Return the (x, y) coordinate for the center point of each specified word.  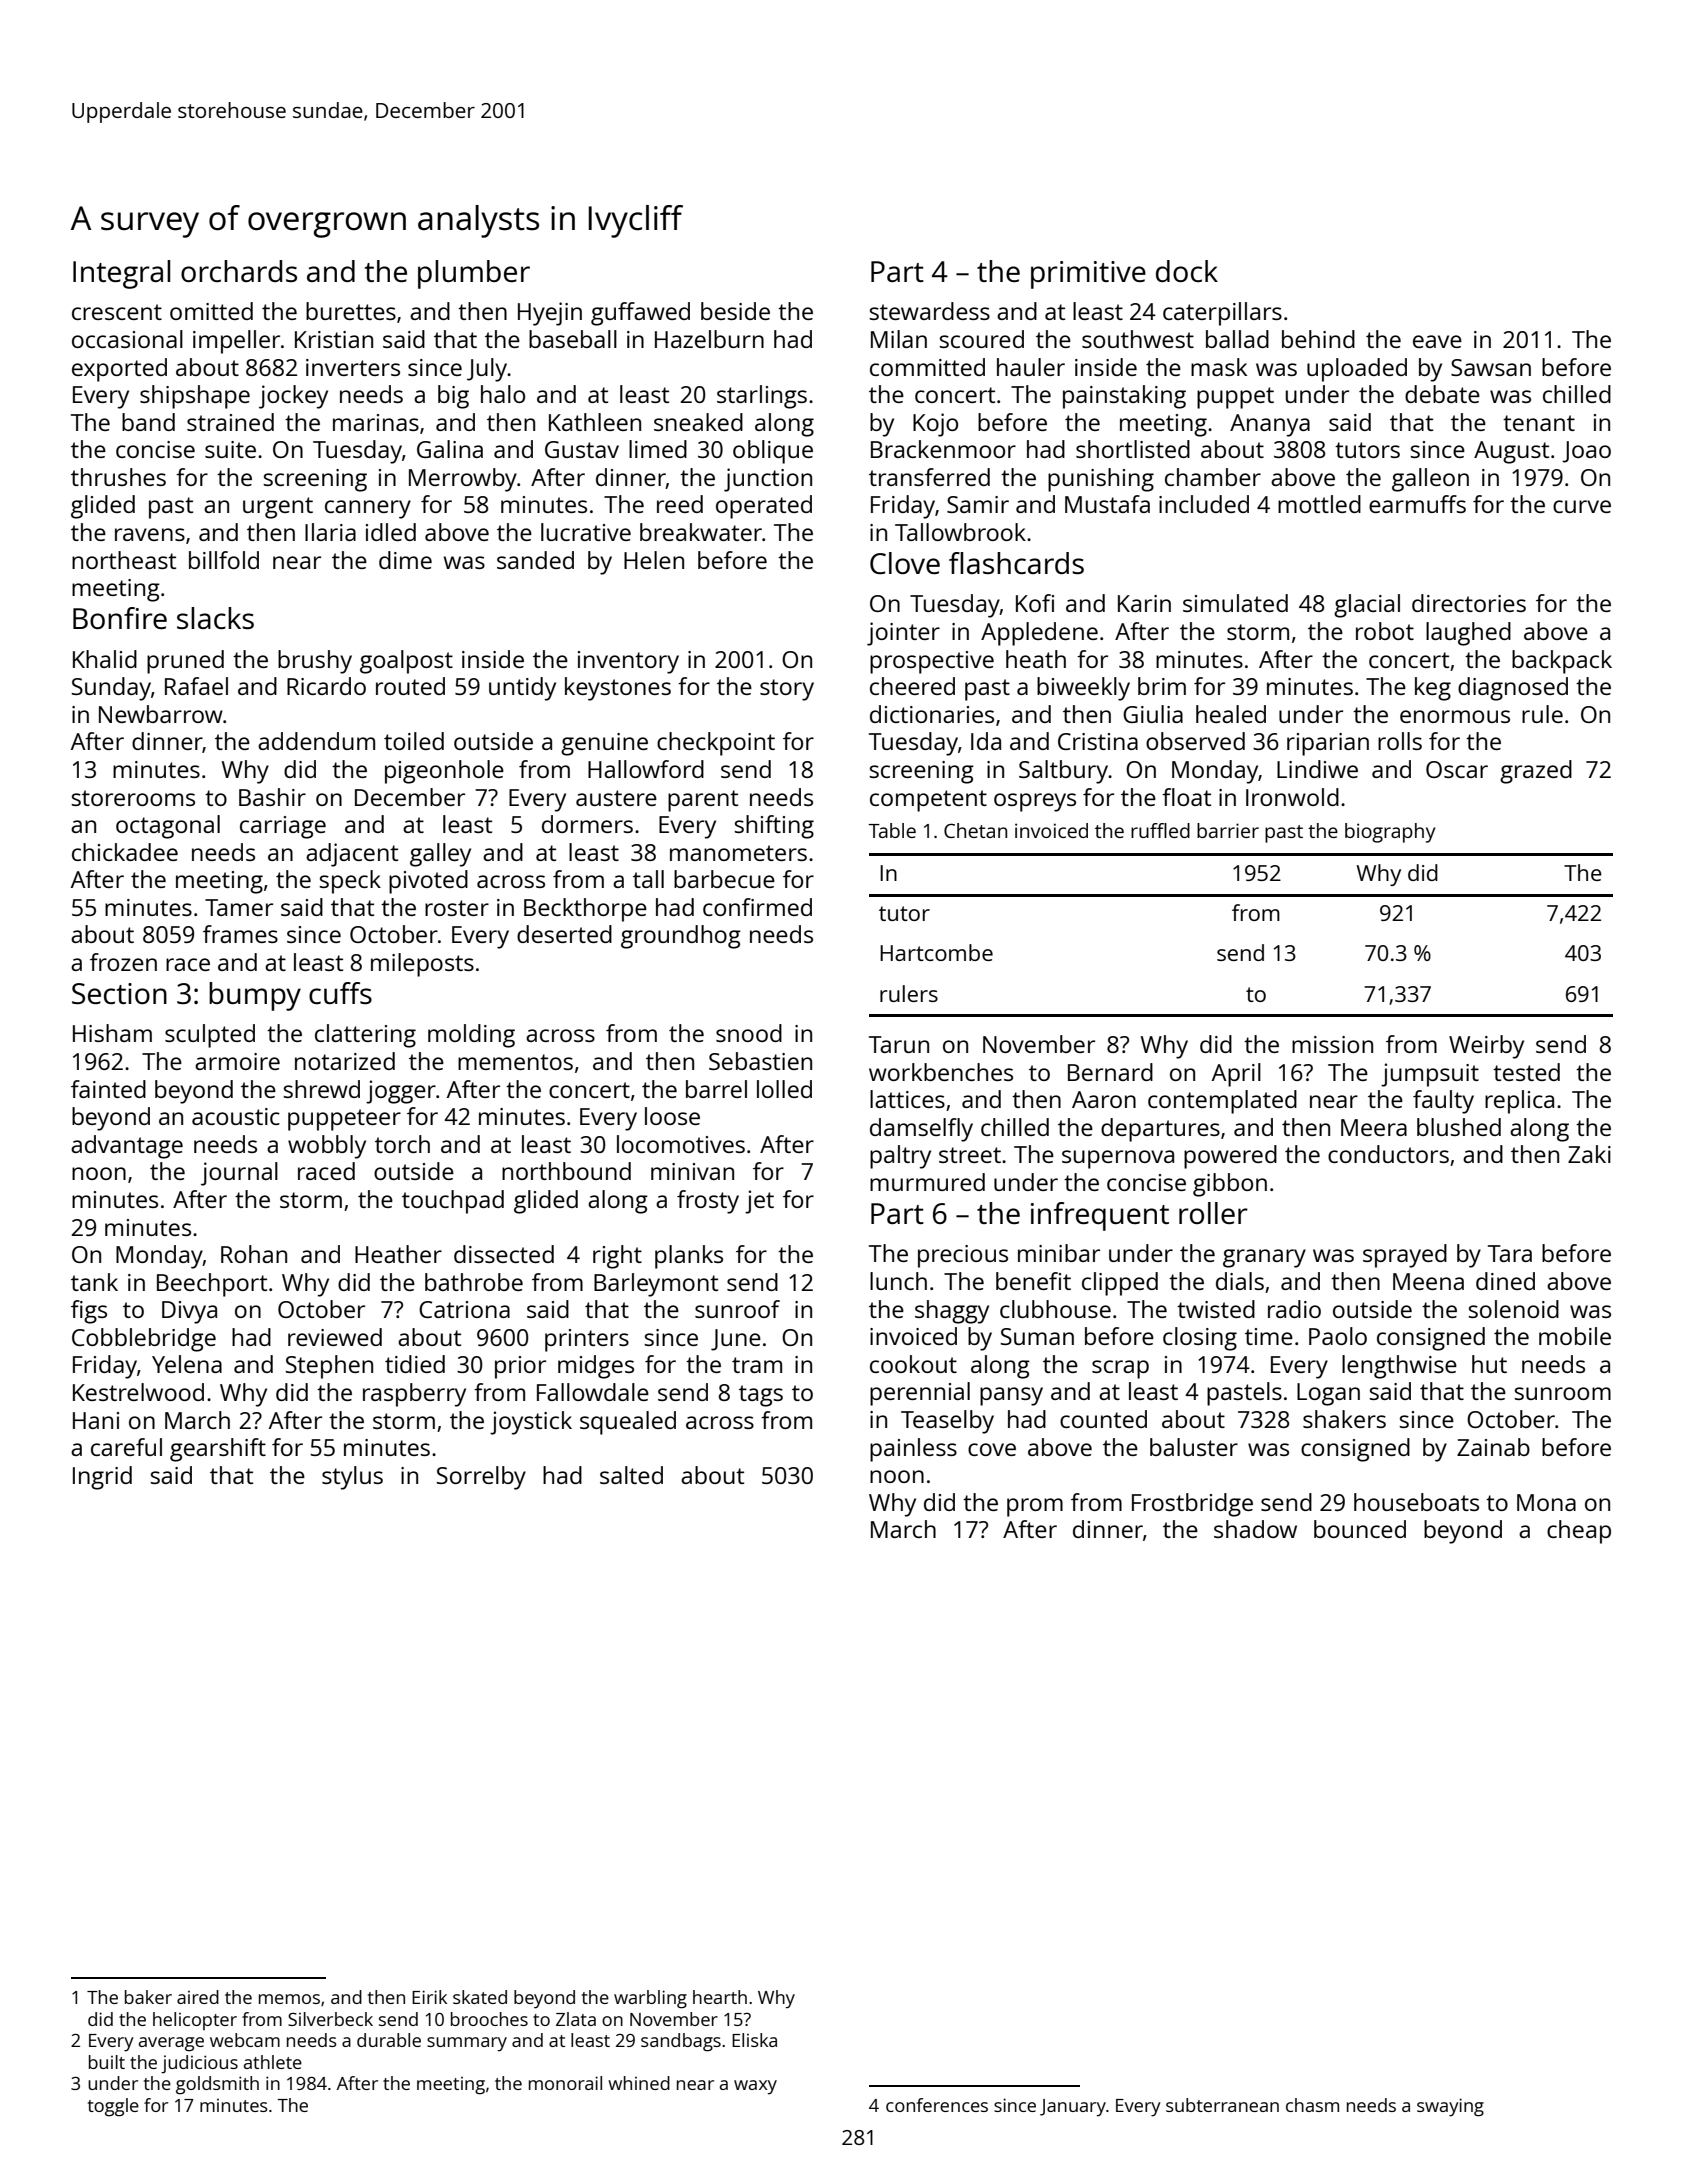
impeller (236, 342)
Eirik (429, 1997)
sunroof (737, 1309)
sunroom (1562, 1393)
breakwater (701, 532)
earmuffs (1417, 504)
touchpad (453, 1202)
